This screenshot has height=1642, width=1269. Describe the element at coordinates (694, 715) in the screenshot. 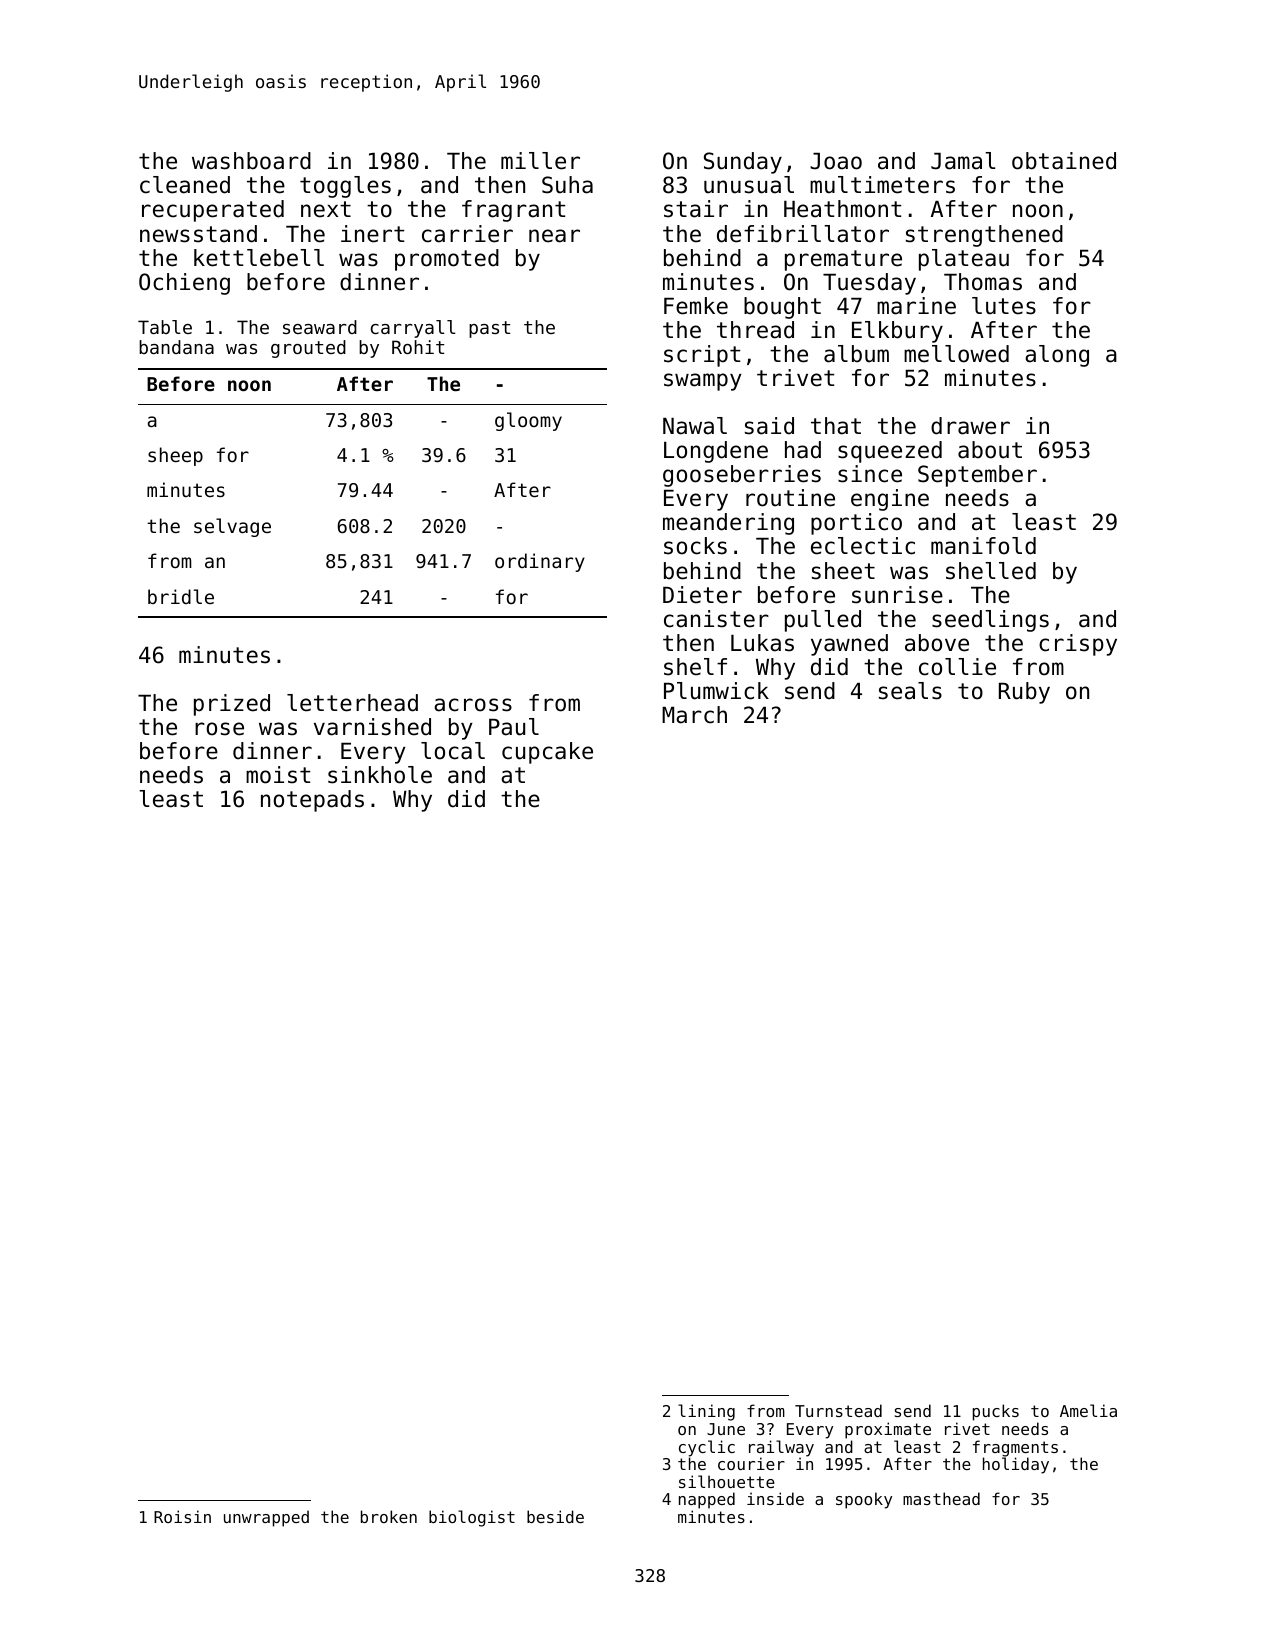

I see `March` at that location.
